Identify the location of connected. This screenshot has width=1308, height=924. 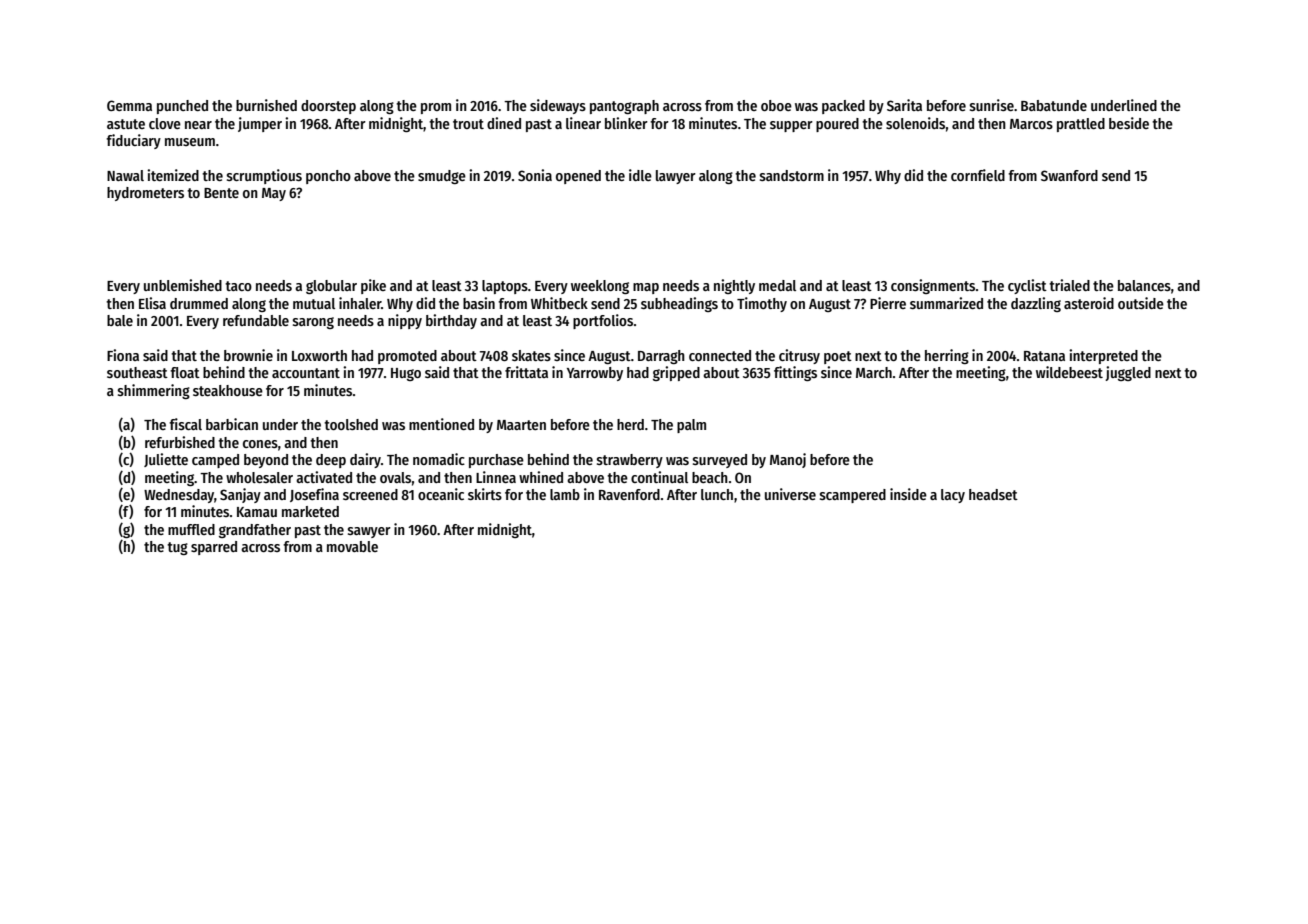
(720, 355).
